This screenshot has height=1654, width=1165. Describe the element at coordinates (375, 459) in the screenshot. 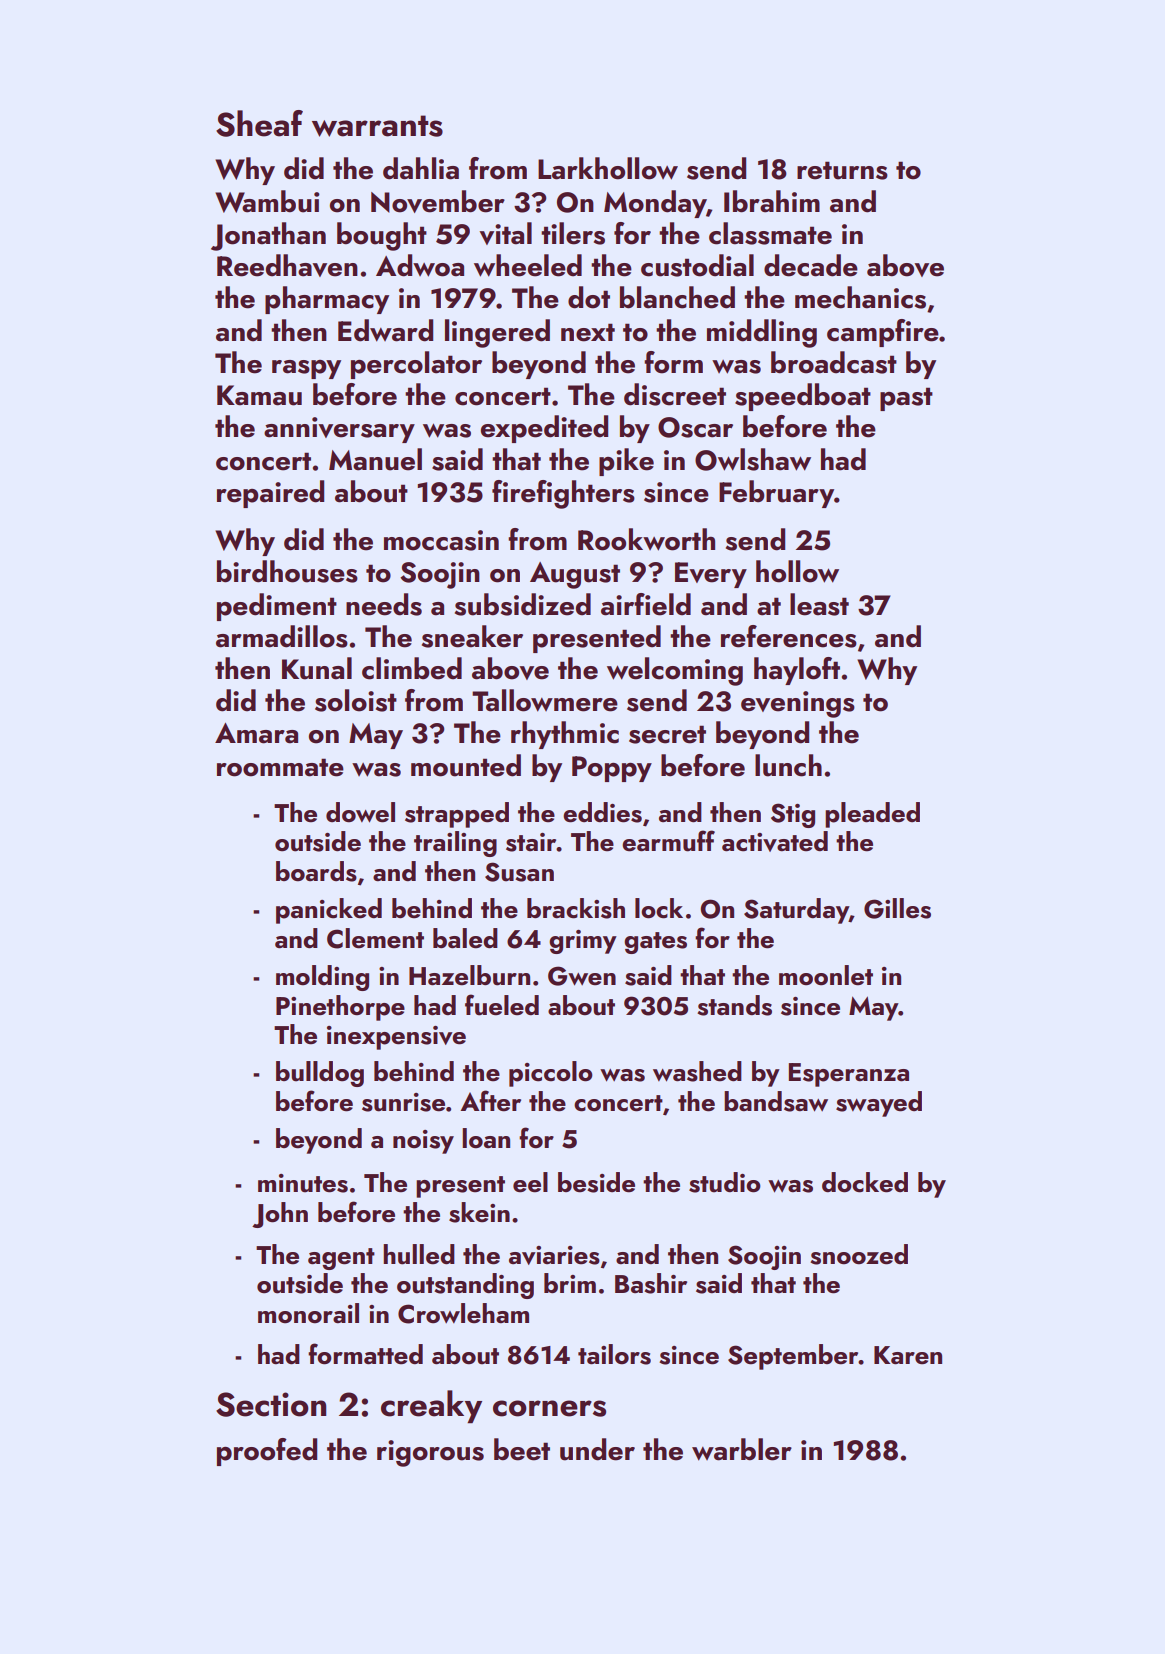

I see `Manuel` at that location.
